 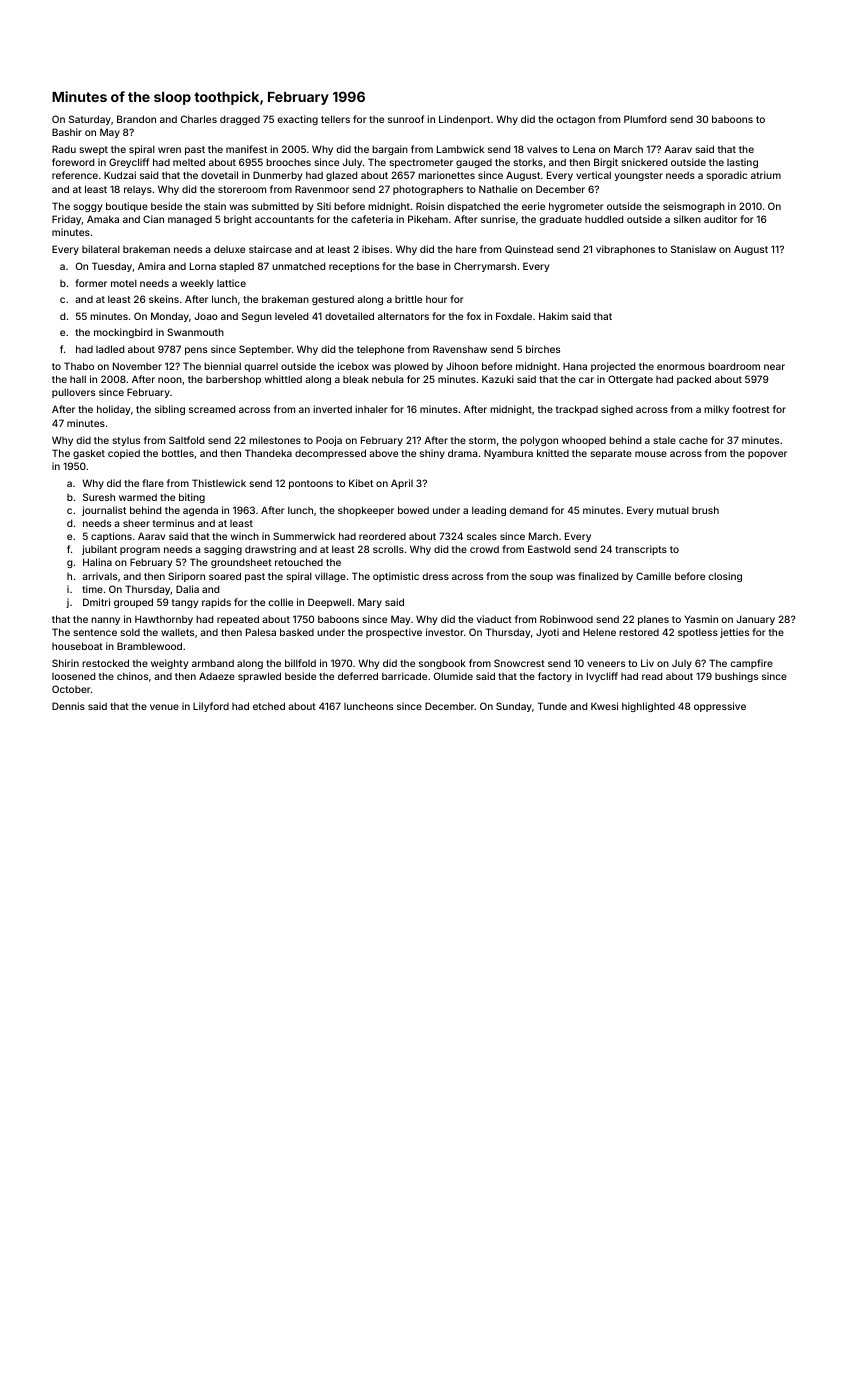 What do you see at coordinates (584, 149) in the image?
I see `Lena` at bounding box center [584, 149].
